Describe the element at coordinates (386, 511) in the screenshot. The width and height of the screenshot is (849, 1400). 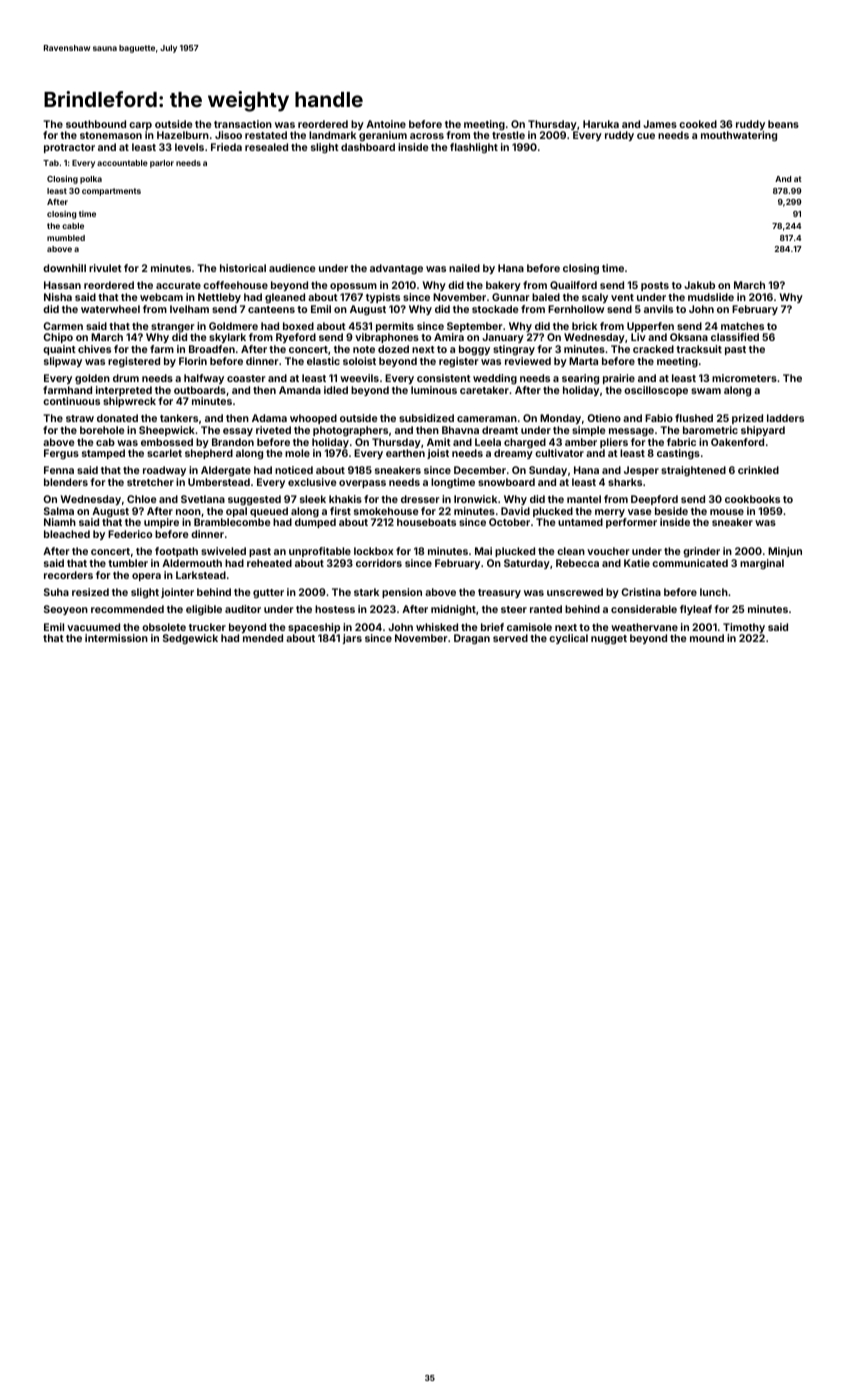
I see `smokehouse` at that location.
